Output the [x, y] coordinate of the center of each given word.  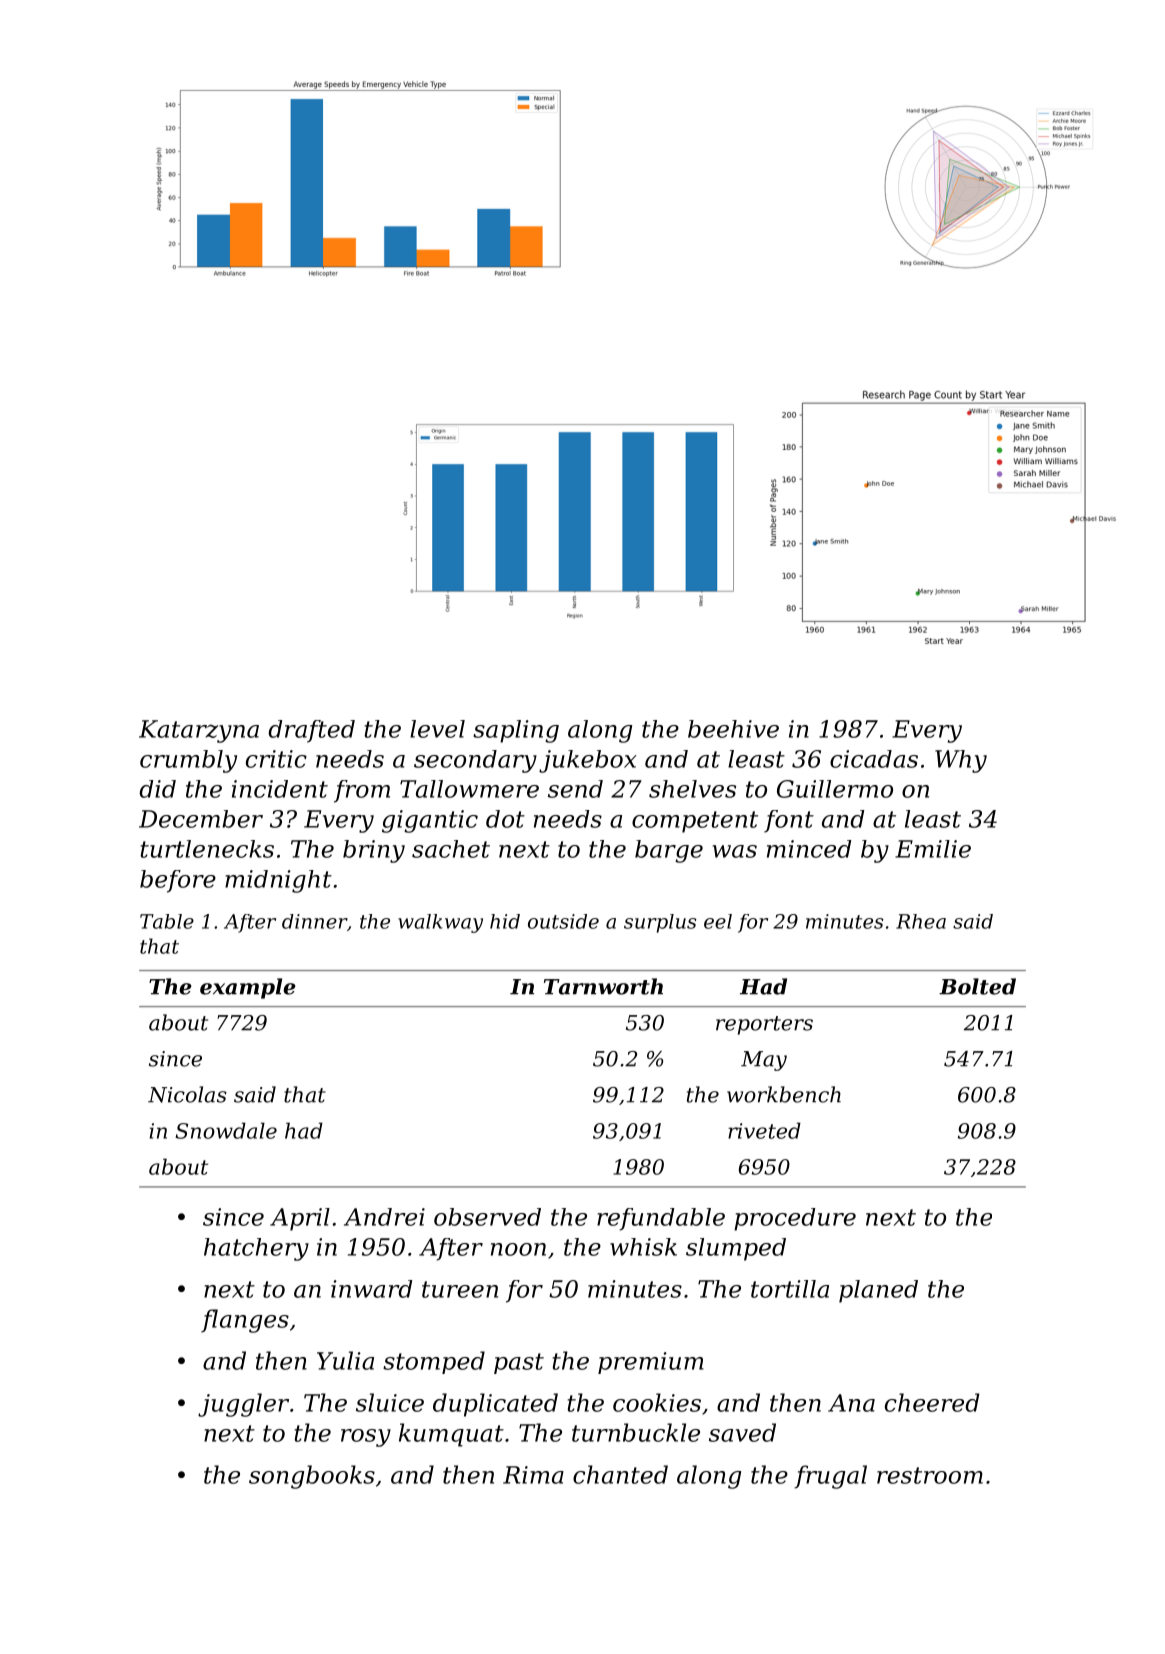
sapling [516, 731]
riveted [764, 1130]
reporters [764, 1025]
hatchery [256, 1249]
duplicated [495, 1405]
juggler [243, 1405]
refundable [661, 1219]
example [248, 988]
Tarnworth [603, 986]
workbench [784, 1094]
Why [961, 761]
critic [276, 759]
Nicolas [187, 1094]
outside [563, 921]
